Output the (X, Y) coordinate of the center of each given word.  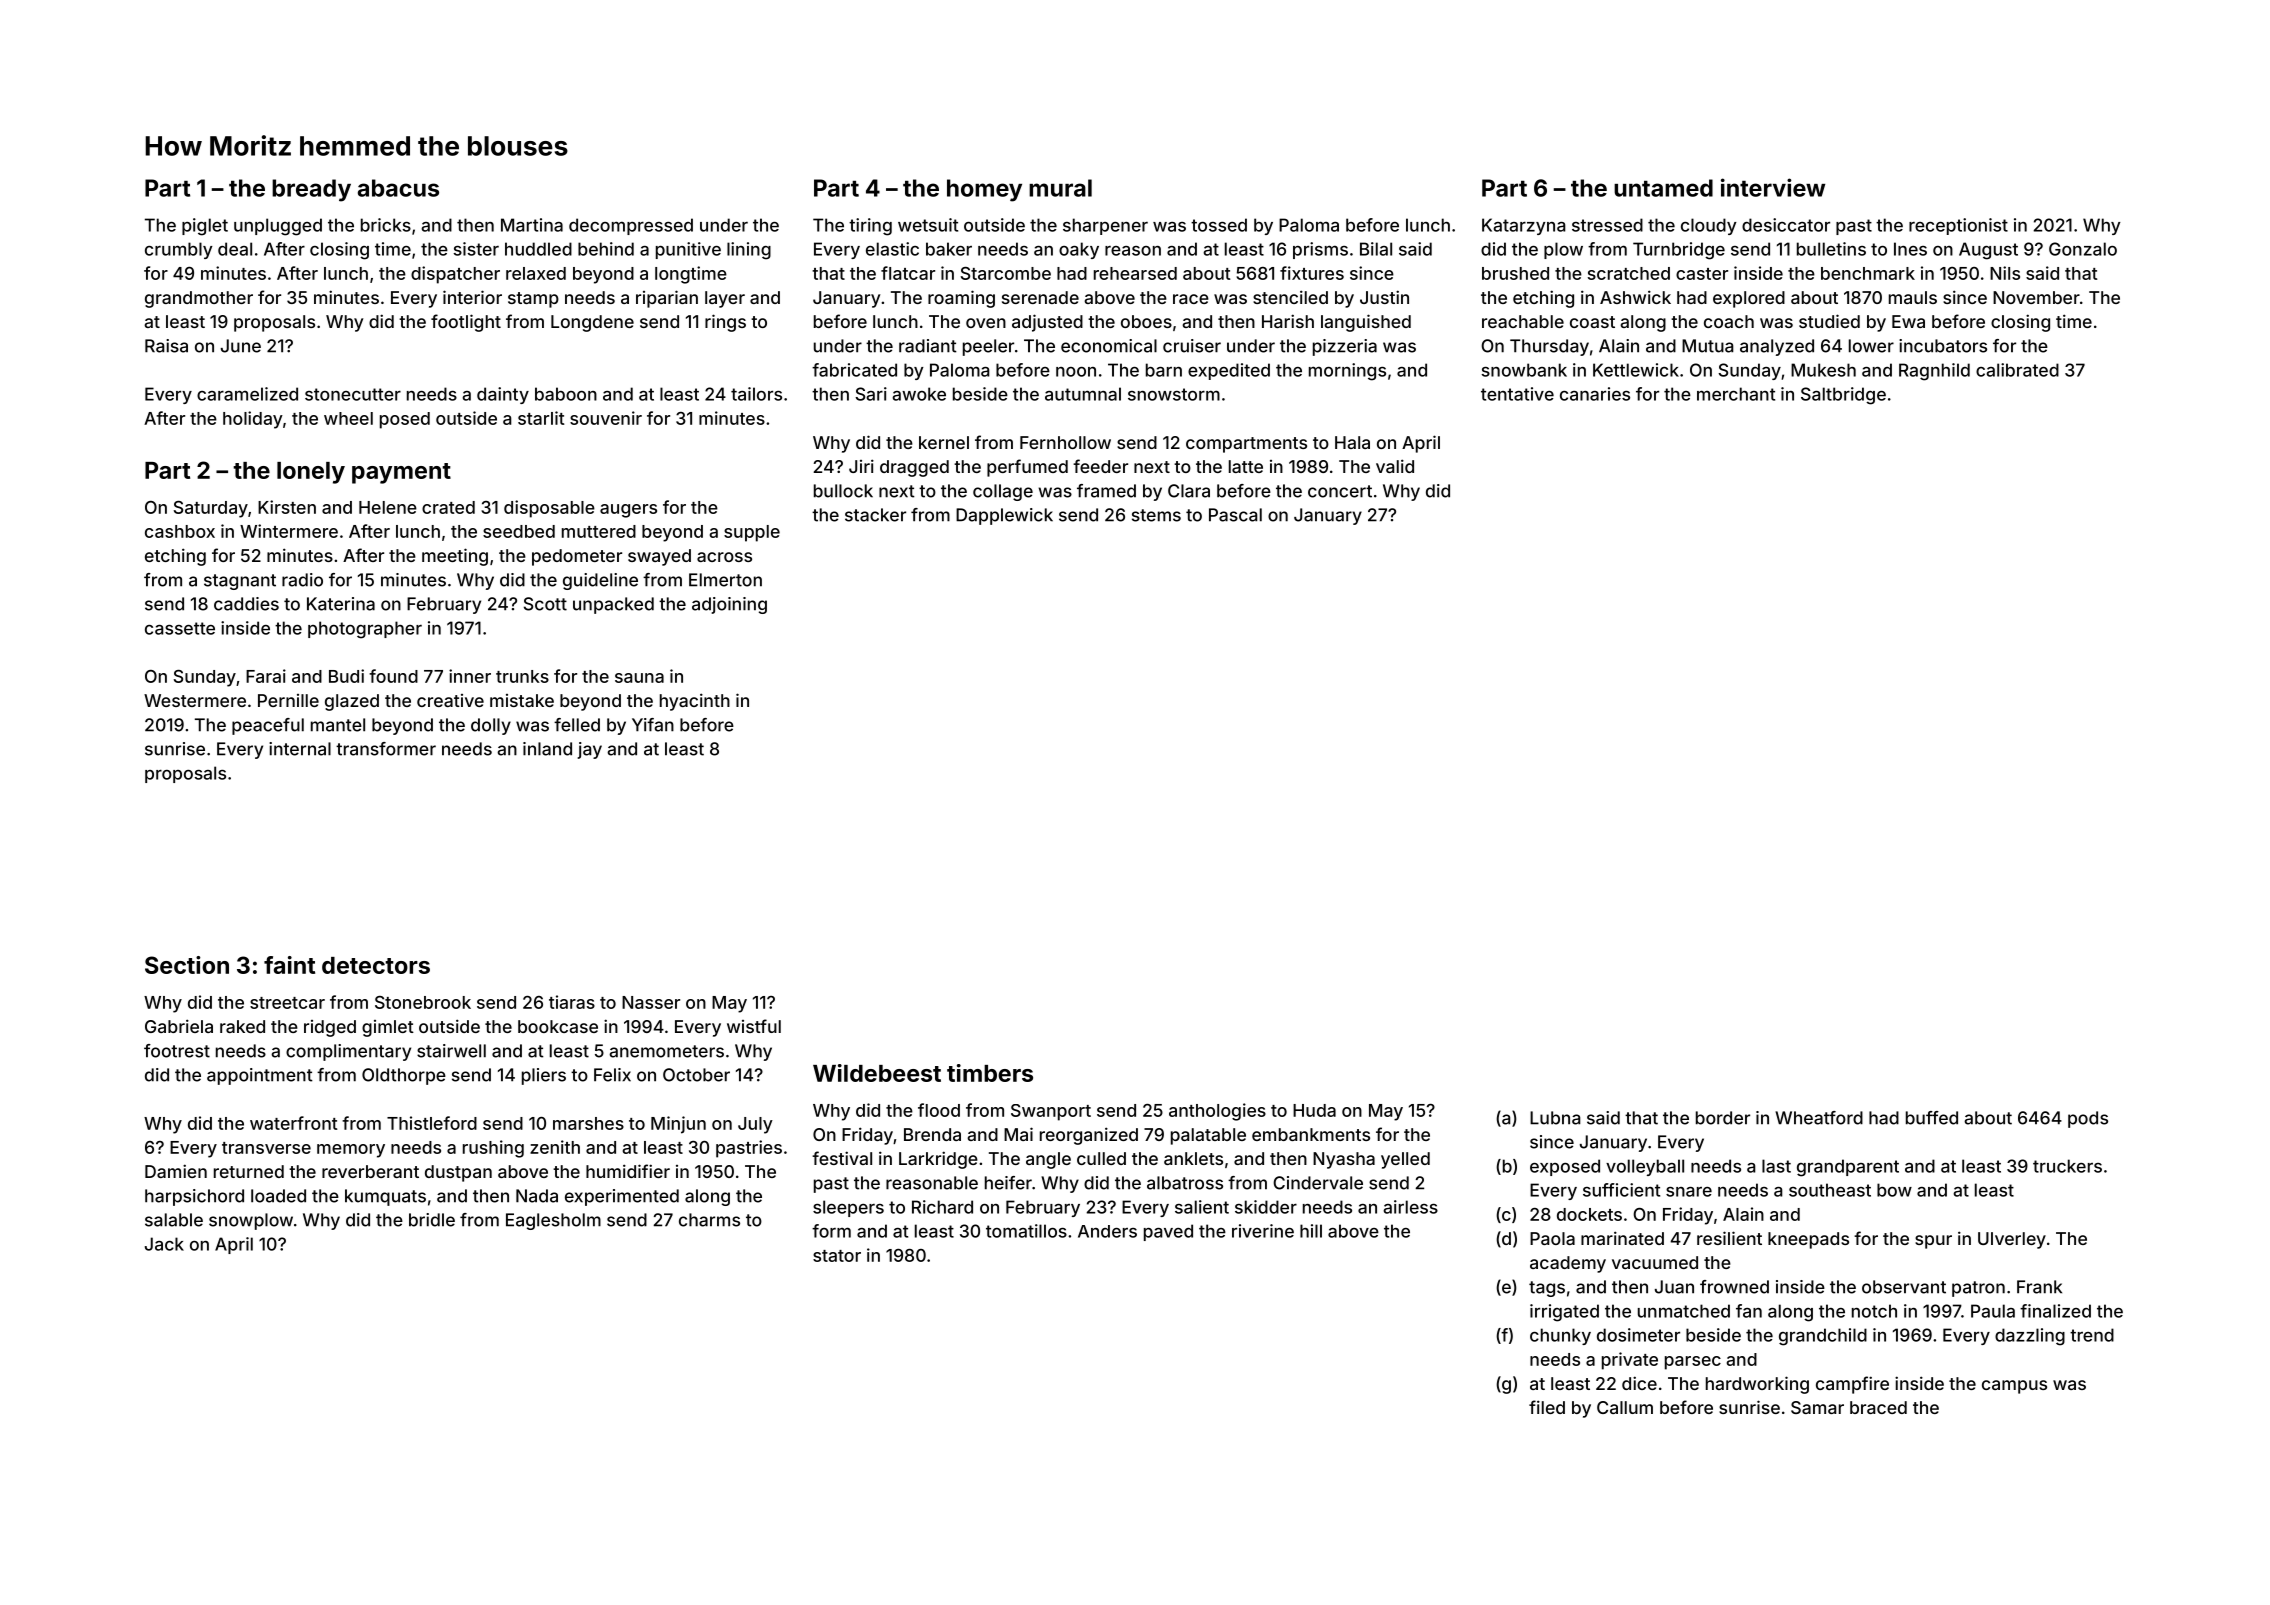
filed (1547, 1407)
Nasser (651, 1002)
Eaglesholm (553, 1221)
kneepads (1808, 1240)
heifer (1008, 1183)
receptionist (1958, 226)
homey (984, 190)
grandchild (1823, 1337)
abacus (398, 188)
